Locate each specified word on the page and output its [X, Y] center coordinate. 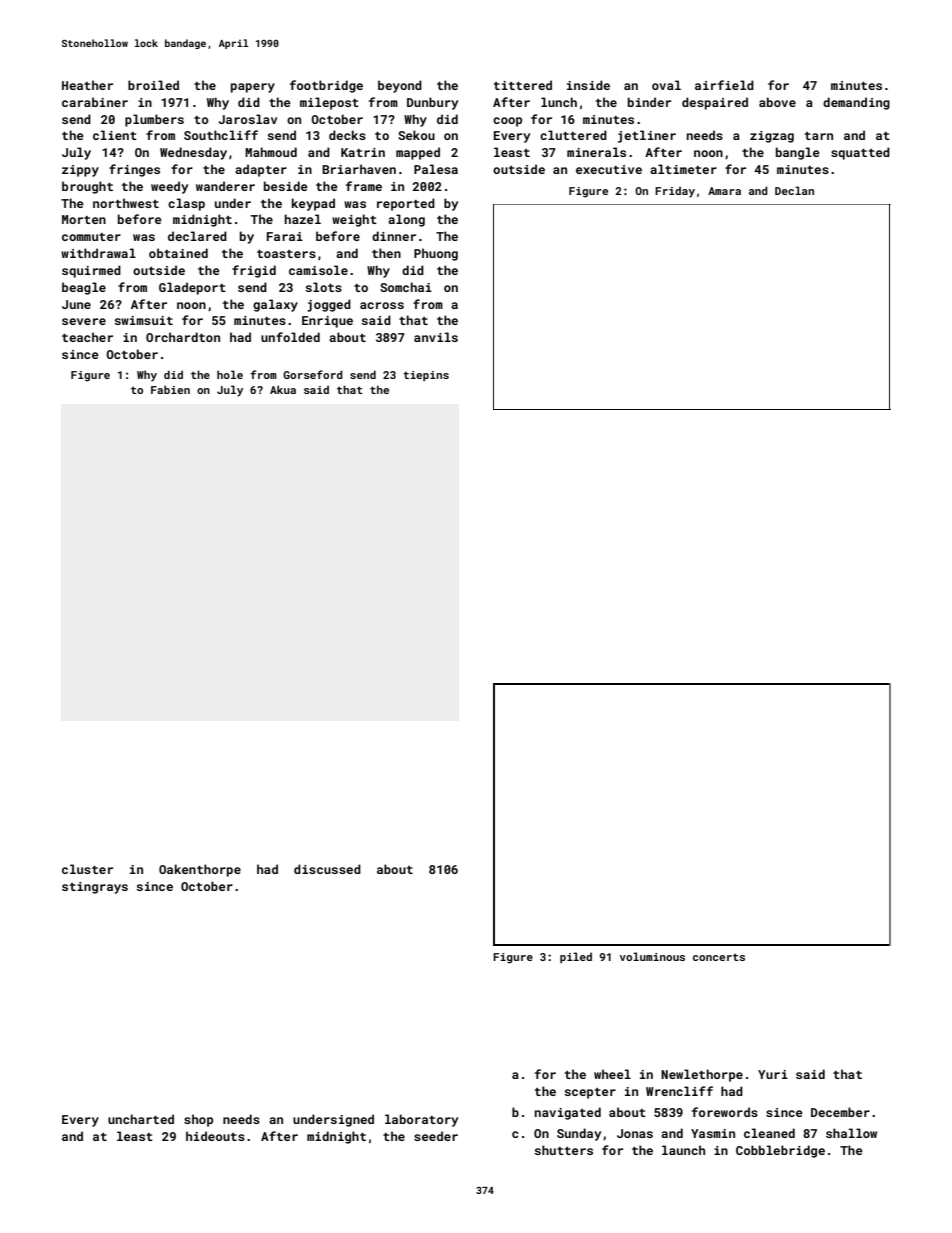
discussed [327, 869]
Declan [794, 190]
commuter [91, 237]
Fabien [170, 389]
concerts [719, 957]
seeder [436, 1136]
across [382, 305]
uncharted [141, 1119]
